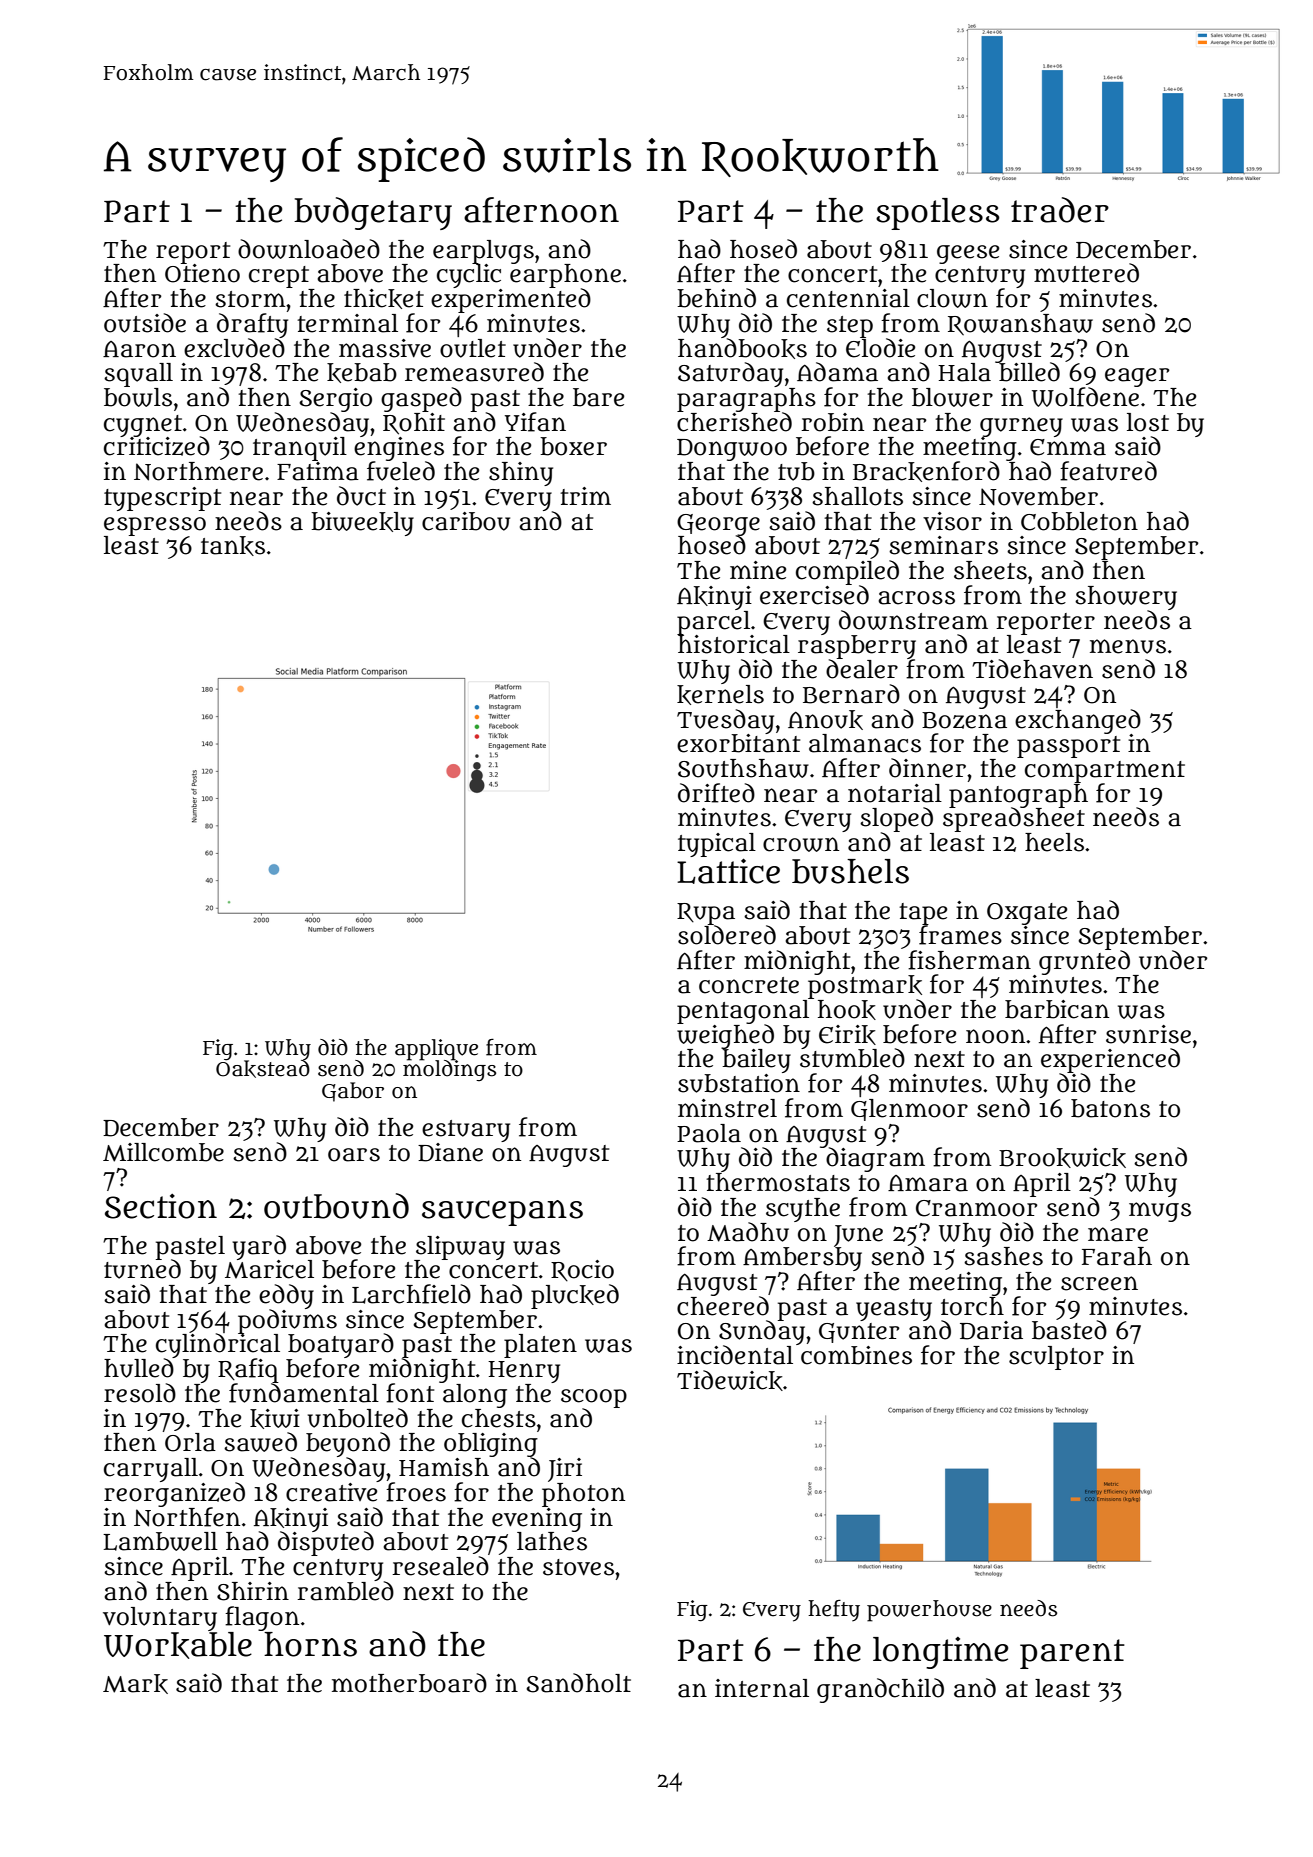 This document has width=1313, height=1857. I want to click on trader, so click(1060, 210).
